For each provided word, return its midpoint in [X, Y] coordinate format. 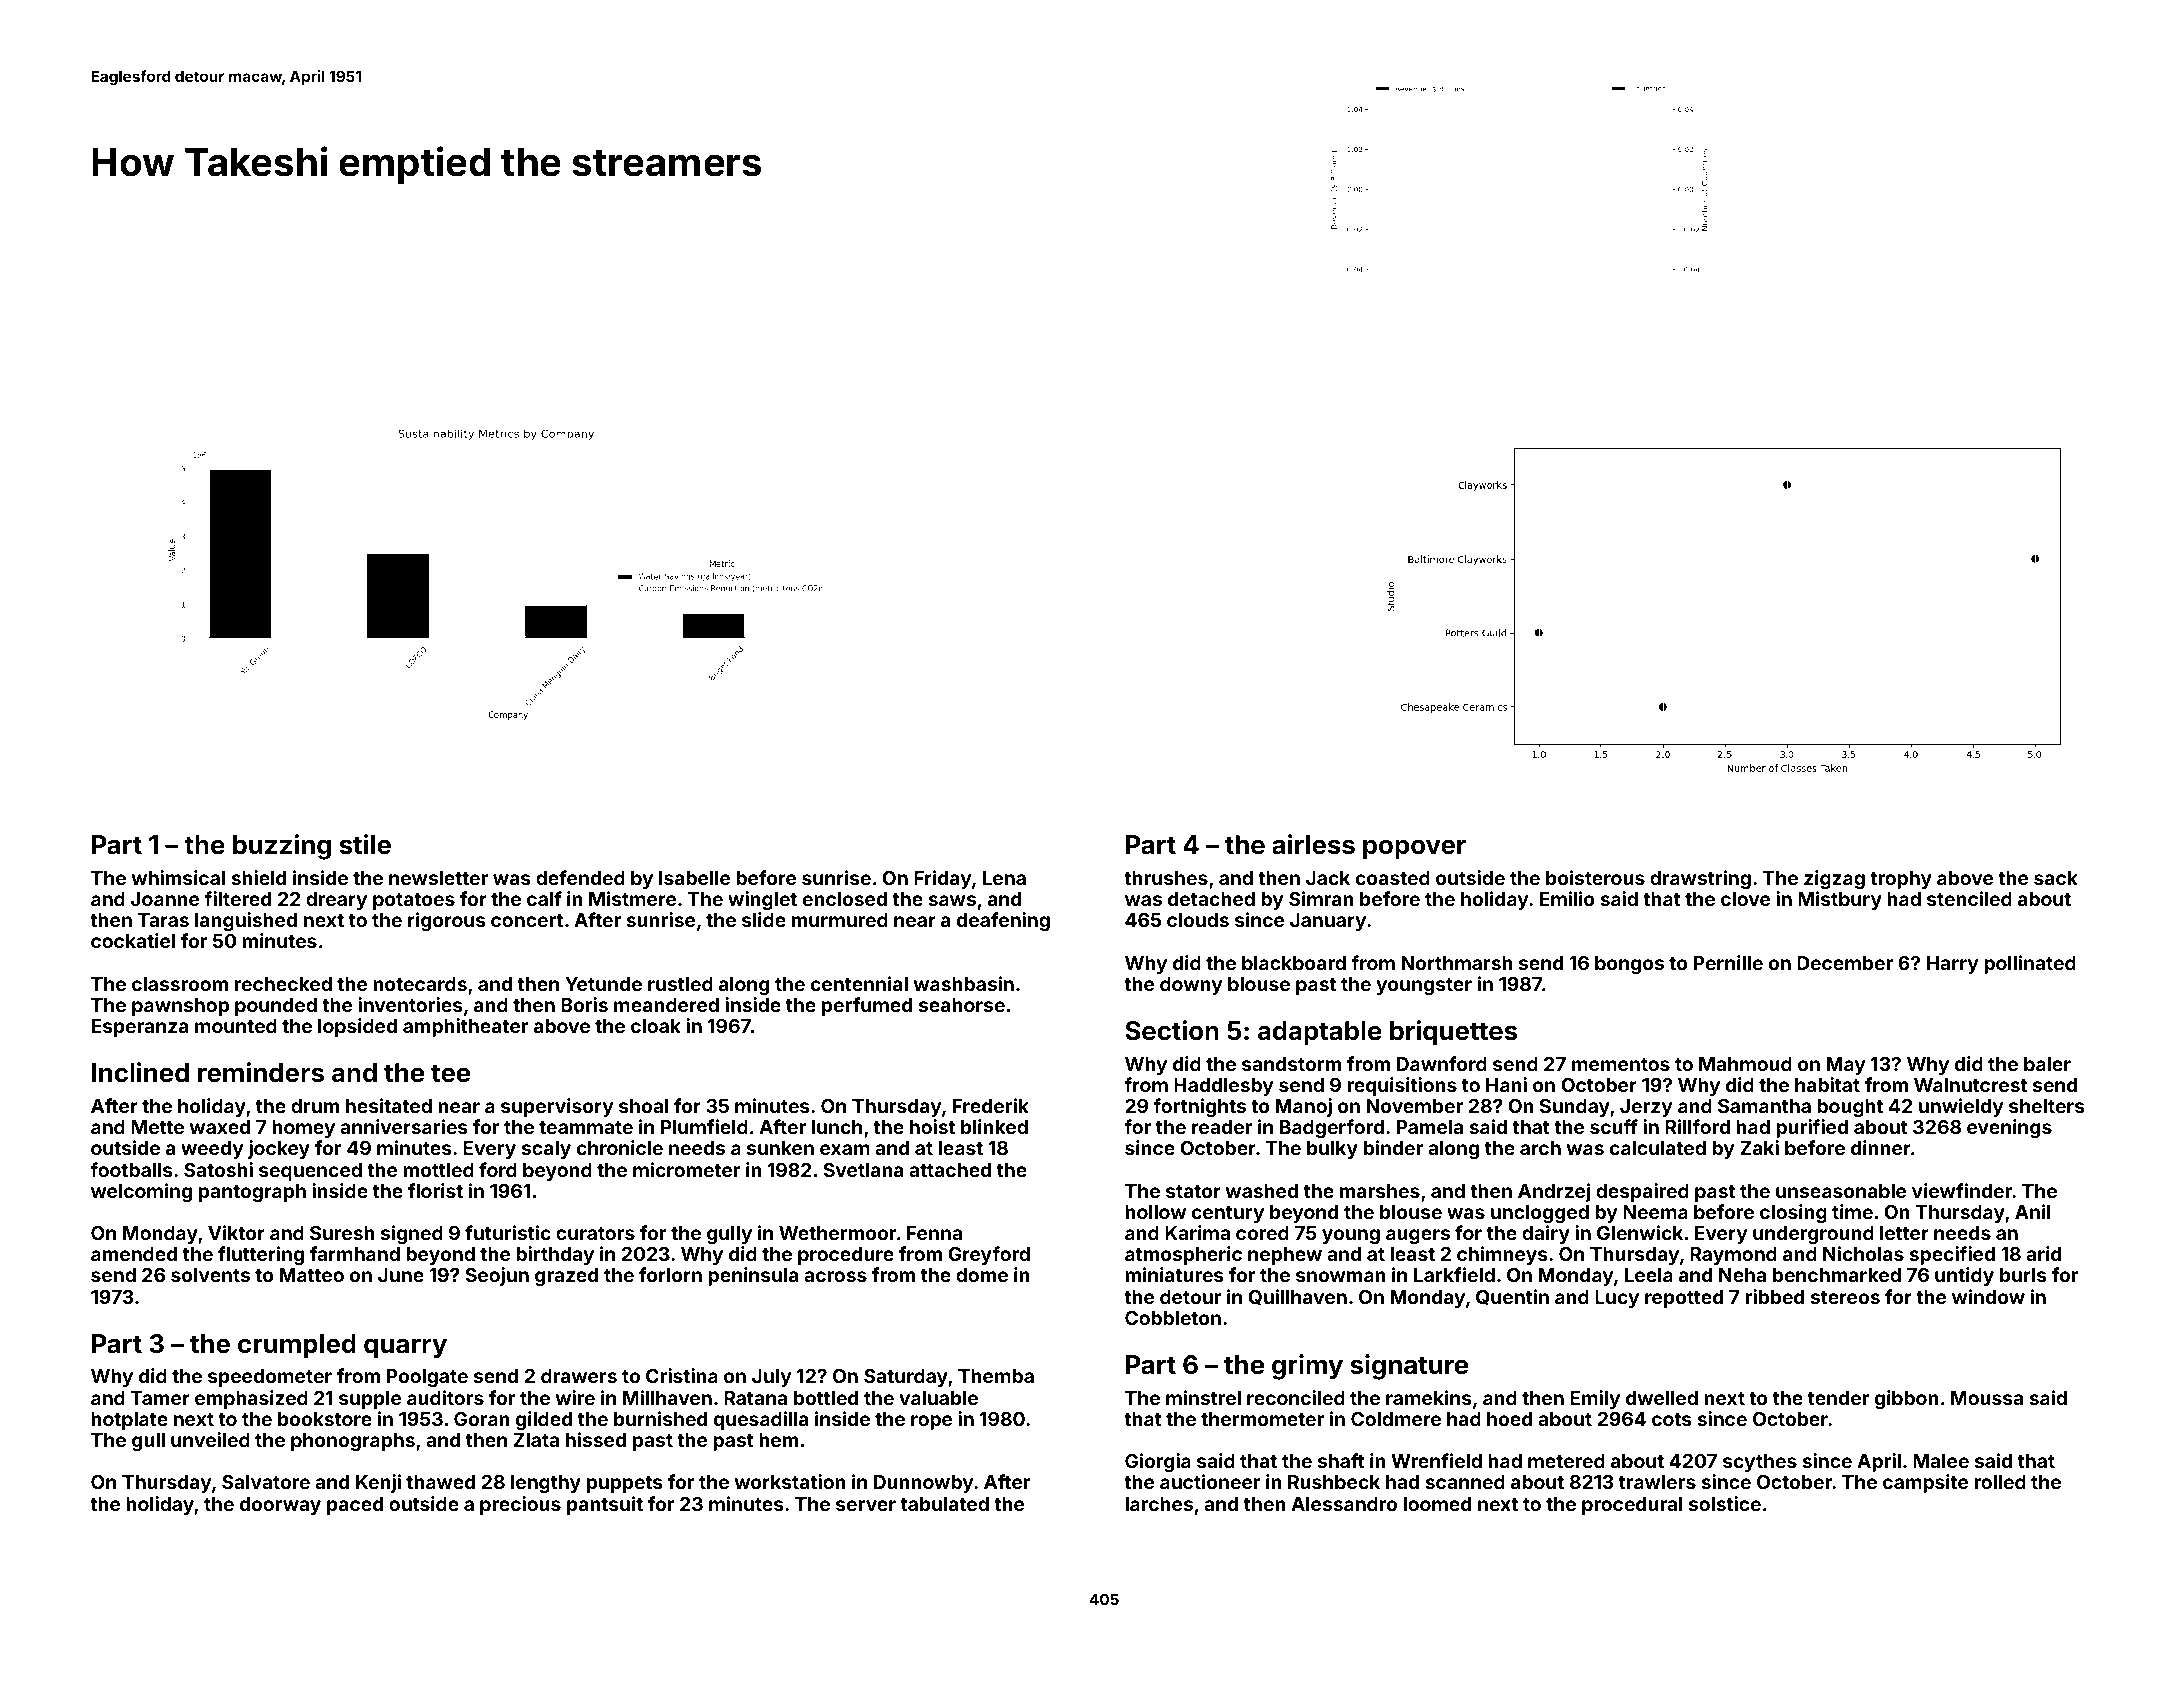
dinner [1881, 1147]
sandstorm [1291, 1064]
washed [1262, 1191]
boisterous [1595, 877]
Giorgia [1158, 1462]
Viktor [236, 1232]
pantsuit [605, 1505]
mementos [1621, 1064]
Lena [1004, 878]
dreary [336, 901]
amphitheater [465, 1027]
